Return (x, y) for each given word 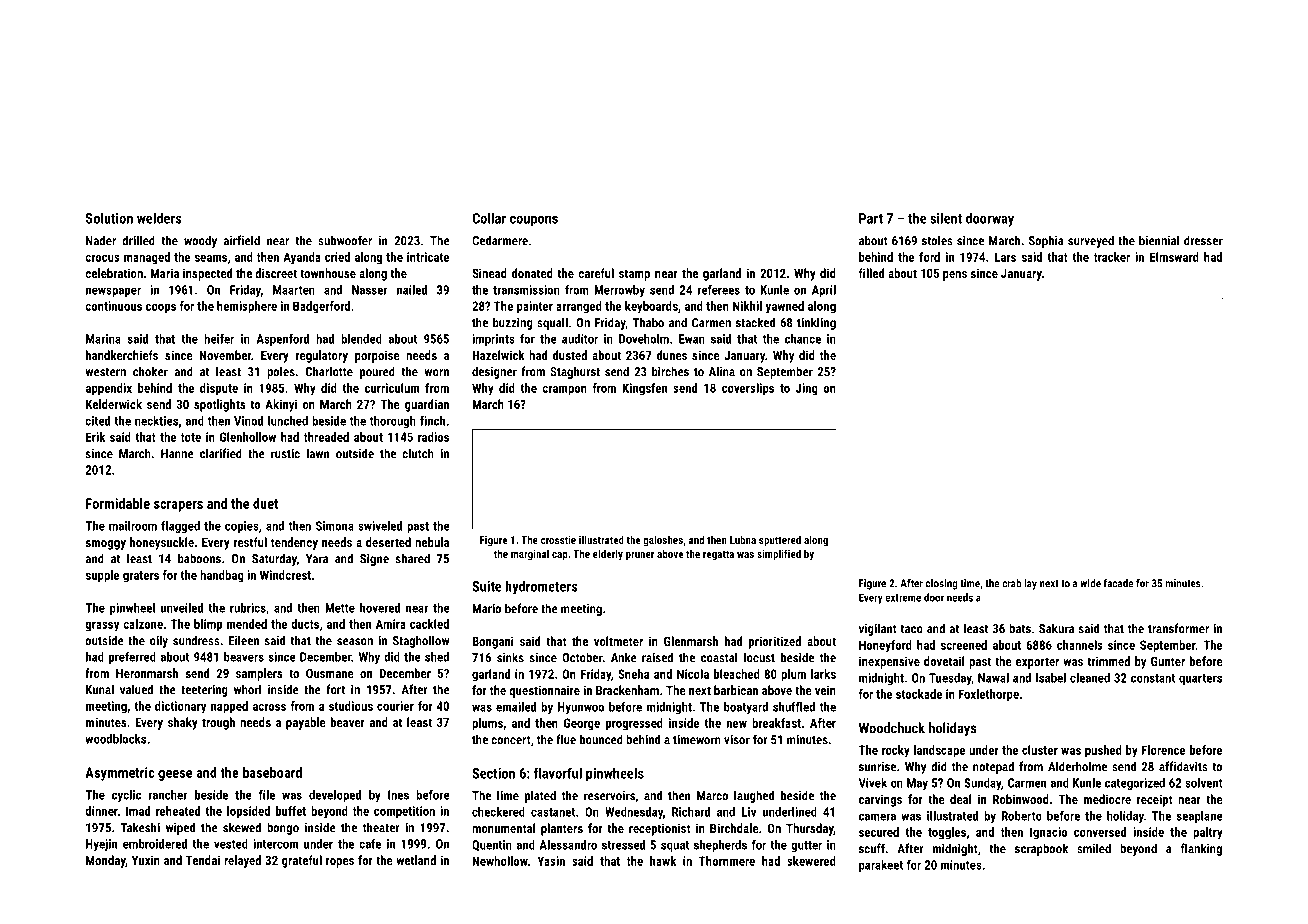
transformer (1178, 628)
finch (432, 421)
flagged (180, 526)
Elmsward (1174, 257)
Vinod (248, 421)
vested (231, 844)
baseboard (272, 772)
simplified (779, 555)
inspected (207, 274)
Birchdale (734, 828)
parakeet (881, 866)
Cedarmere (500, 240)
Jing (807, 389)
